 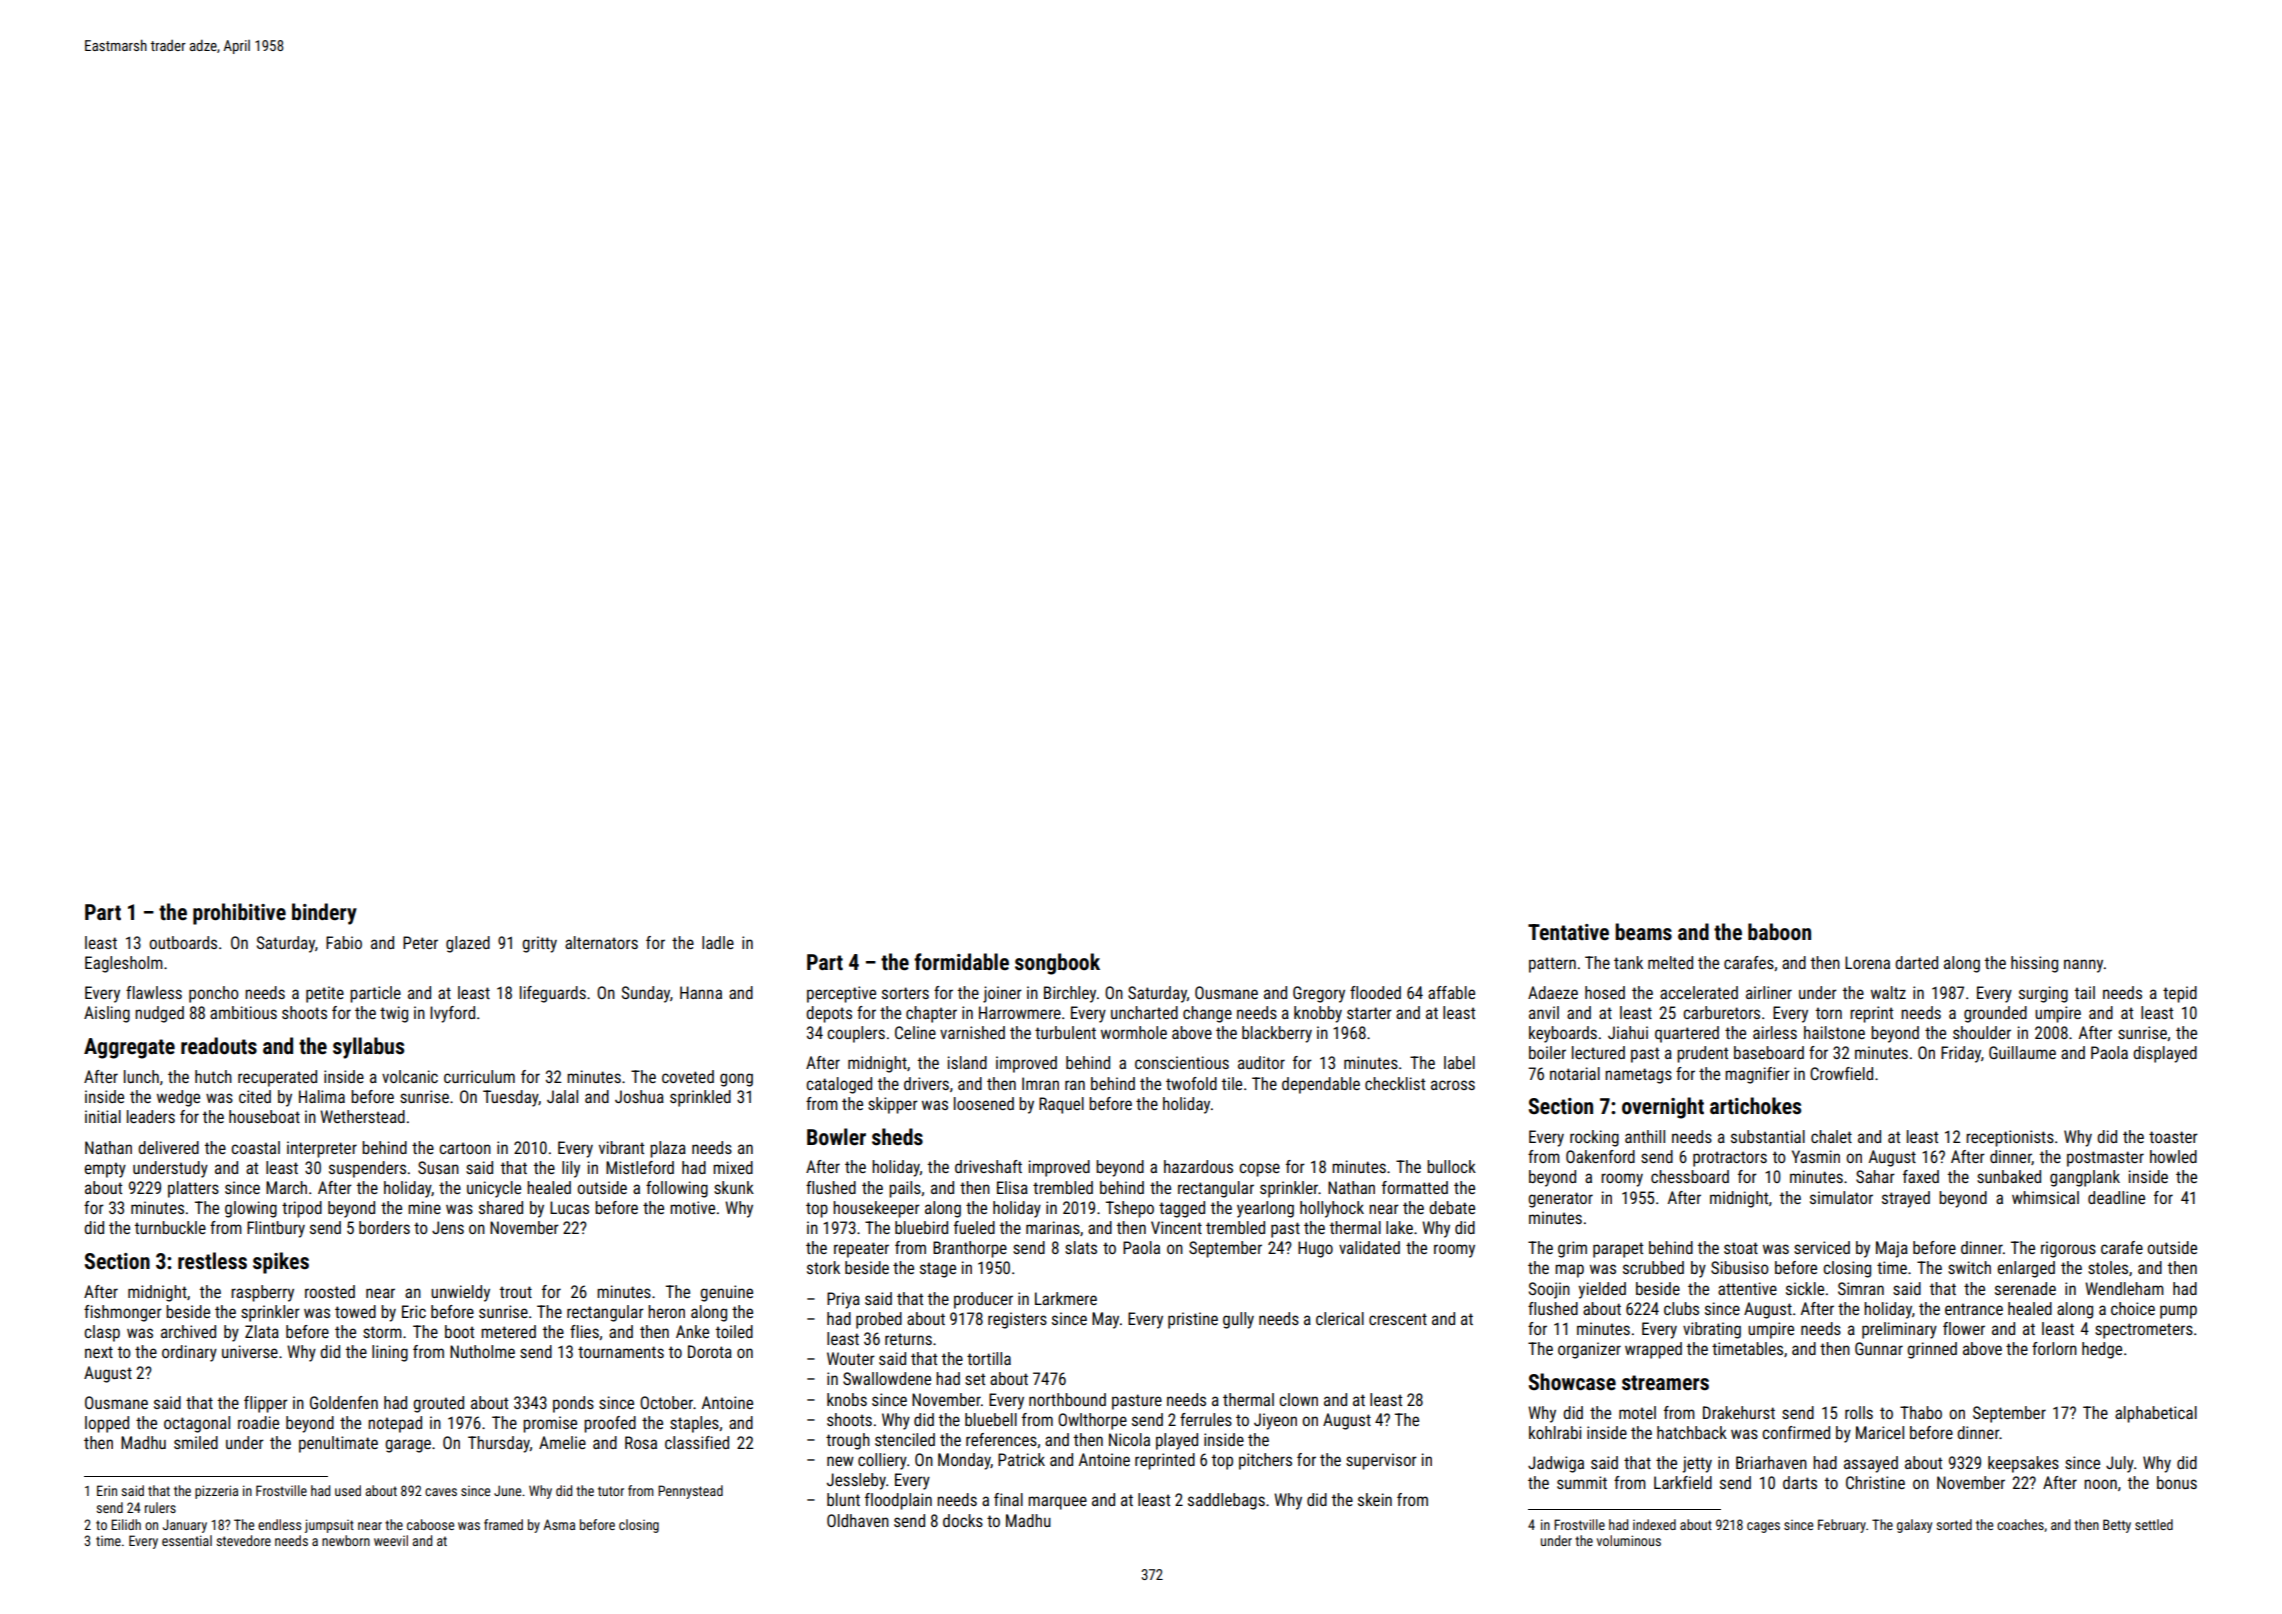 What do you see at coordinates (448, 1227) in the document?
I see `Jens` at bounding box center [448, 1227].
